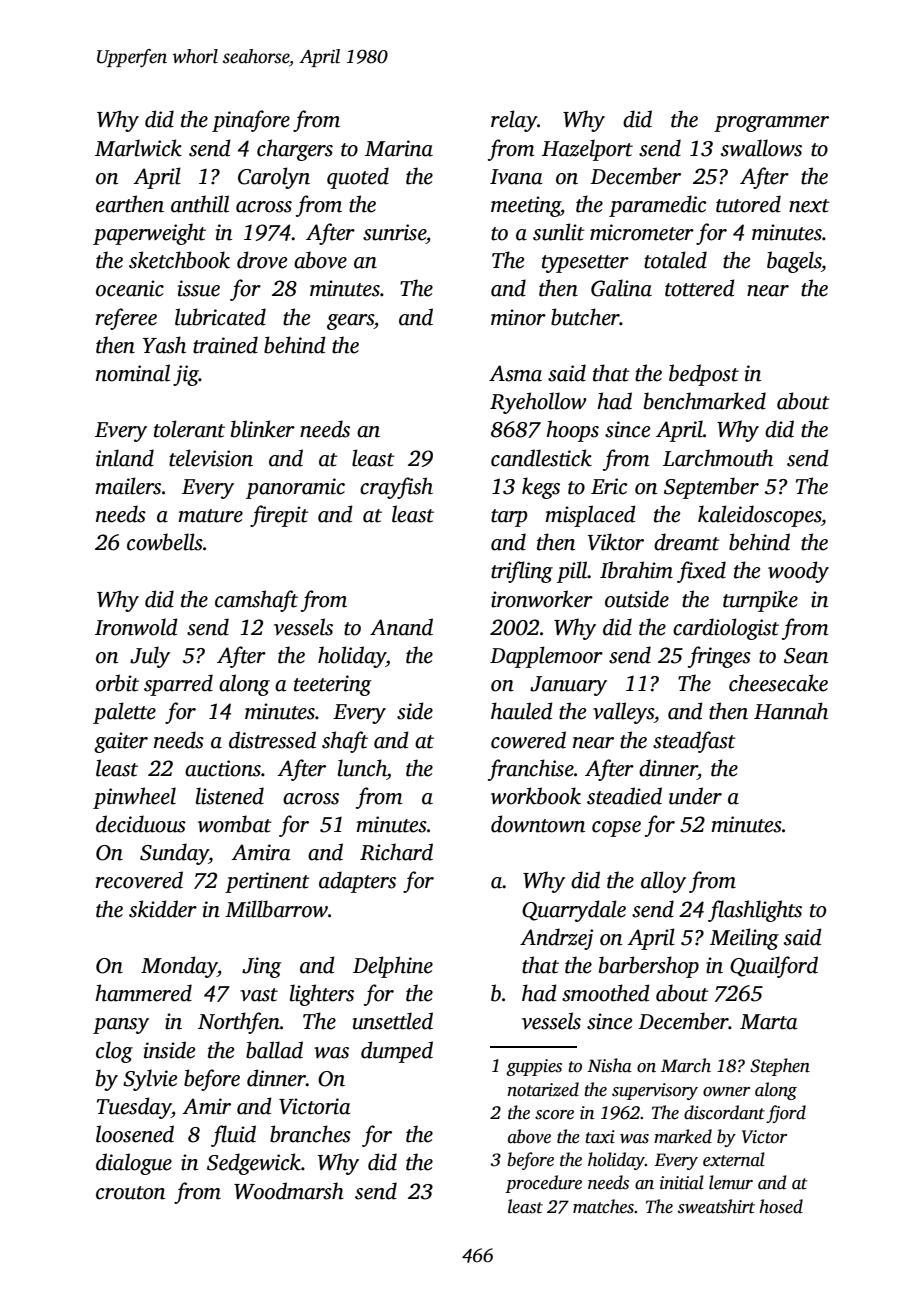 The image size is (924, 1311). What do you see at coordinates (704, 375) in the image?
I see `bedpost` at bounding box center [704, 375].
